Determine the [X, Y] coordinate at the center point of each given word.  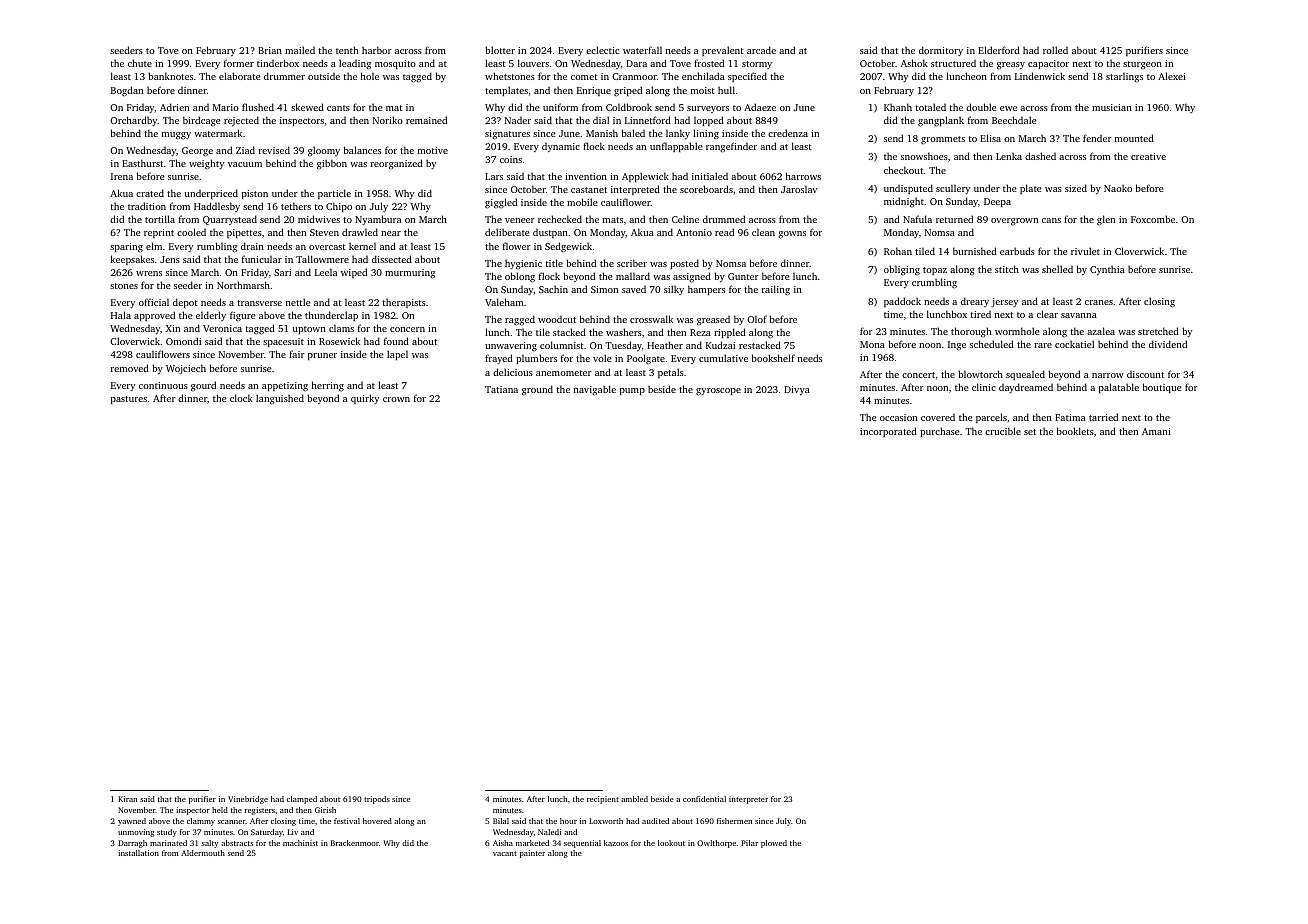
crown [396, 399]
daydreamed [1026, 388]
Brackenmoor [355, 843]
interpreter [748, 800]
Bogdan [127, 91]
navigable [595, 390]
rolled [1055, 50]
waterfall [642, 50]
